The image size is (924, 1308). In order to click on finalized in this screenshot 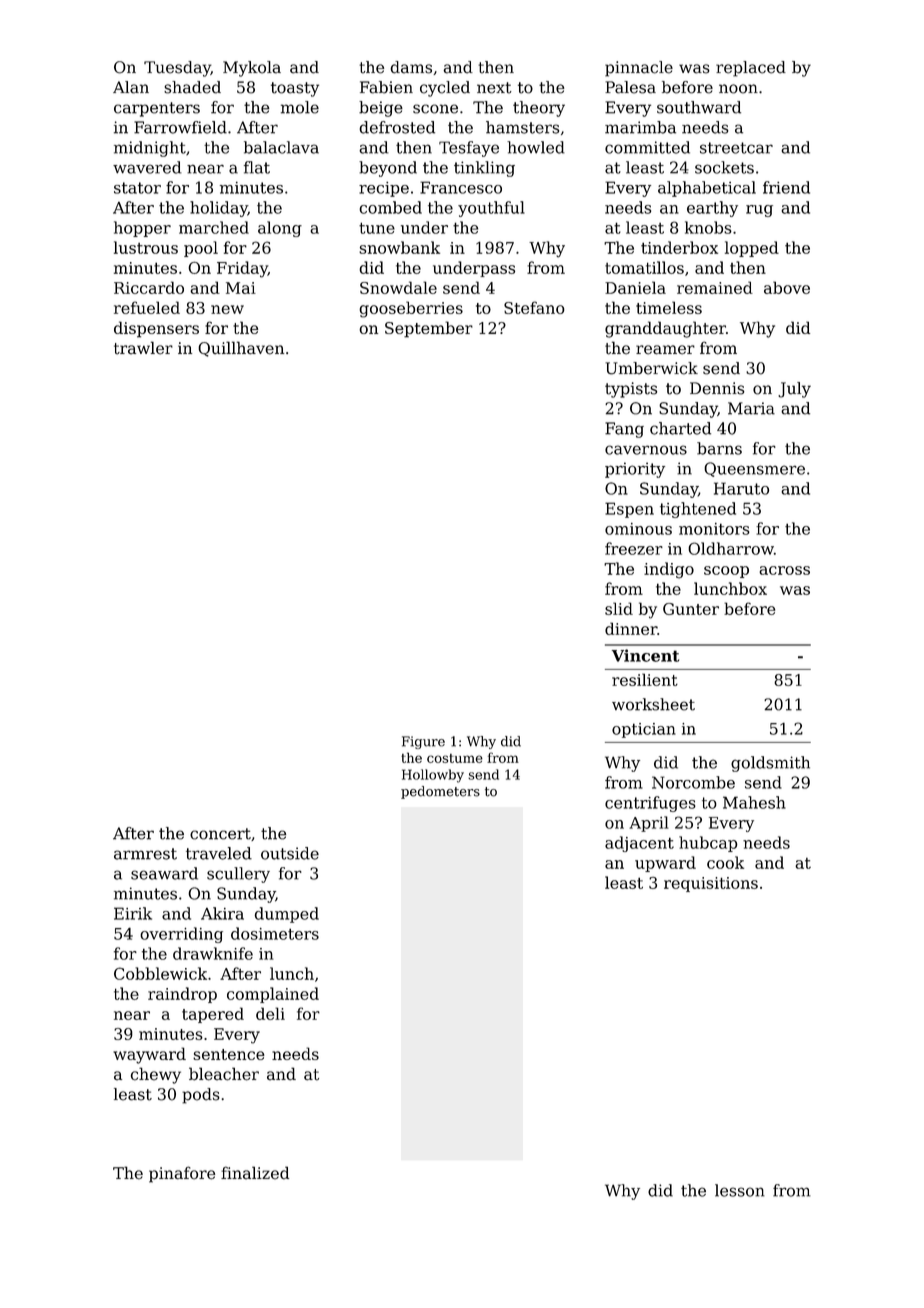, I will do `click(255, 1173)`.
